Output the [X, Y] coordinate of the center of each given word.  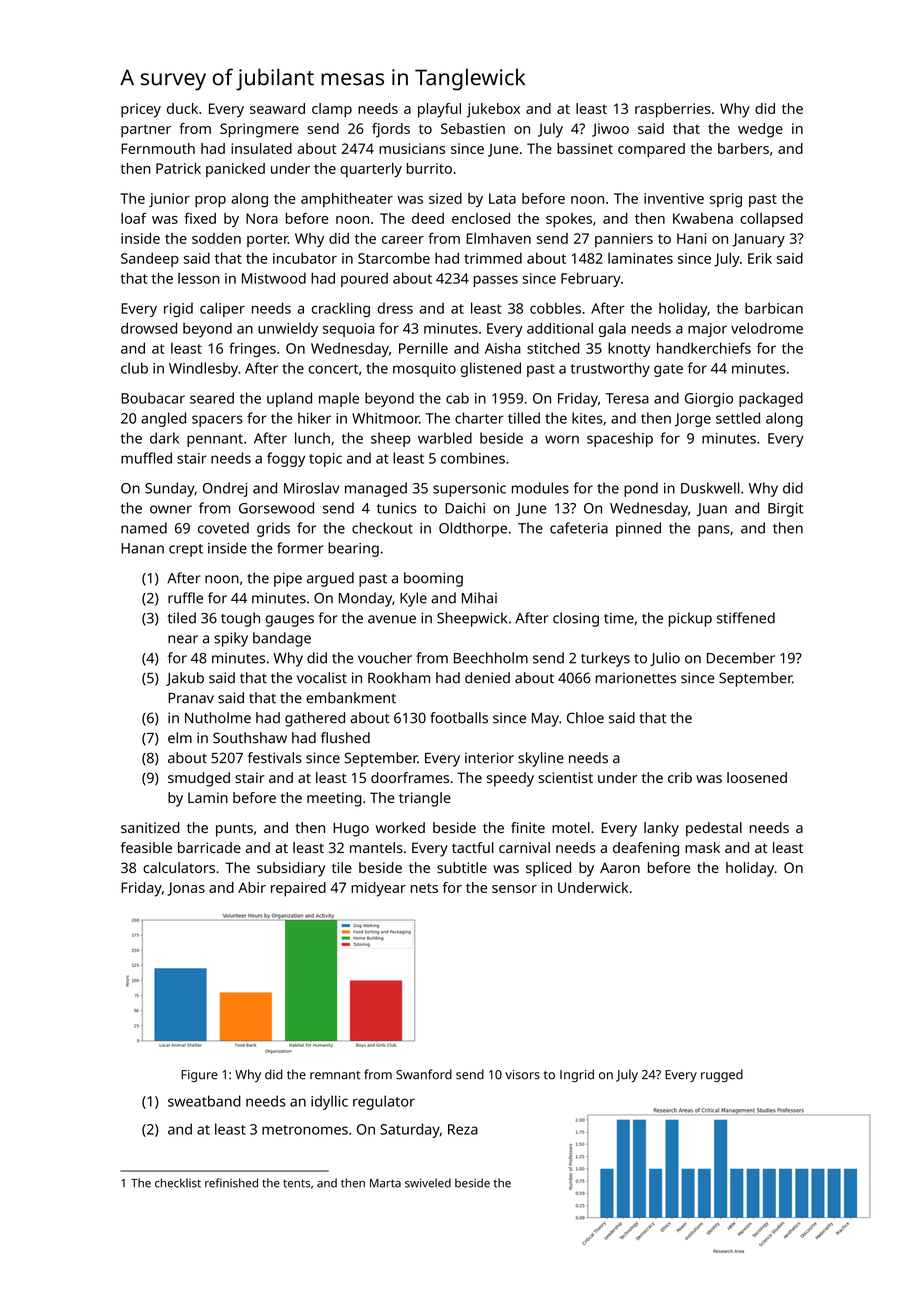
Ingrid [577, 1075]
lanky [661, 829]
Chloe [585, 718]
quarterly [371, 170]
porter [267, 240]
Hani [691, 238]
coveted [223, 528]
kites [587, 418]
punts [234, 830]
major [707, 330]
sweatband [204, 1101]
